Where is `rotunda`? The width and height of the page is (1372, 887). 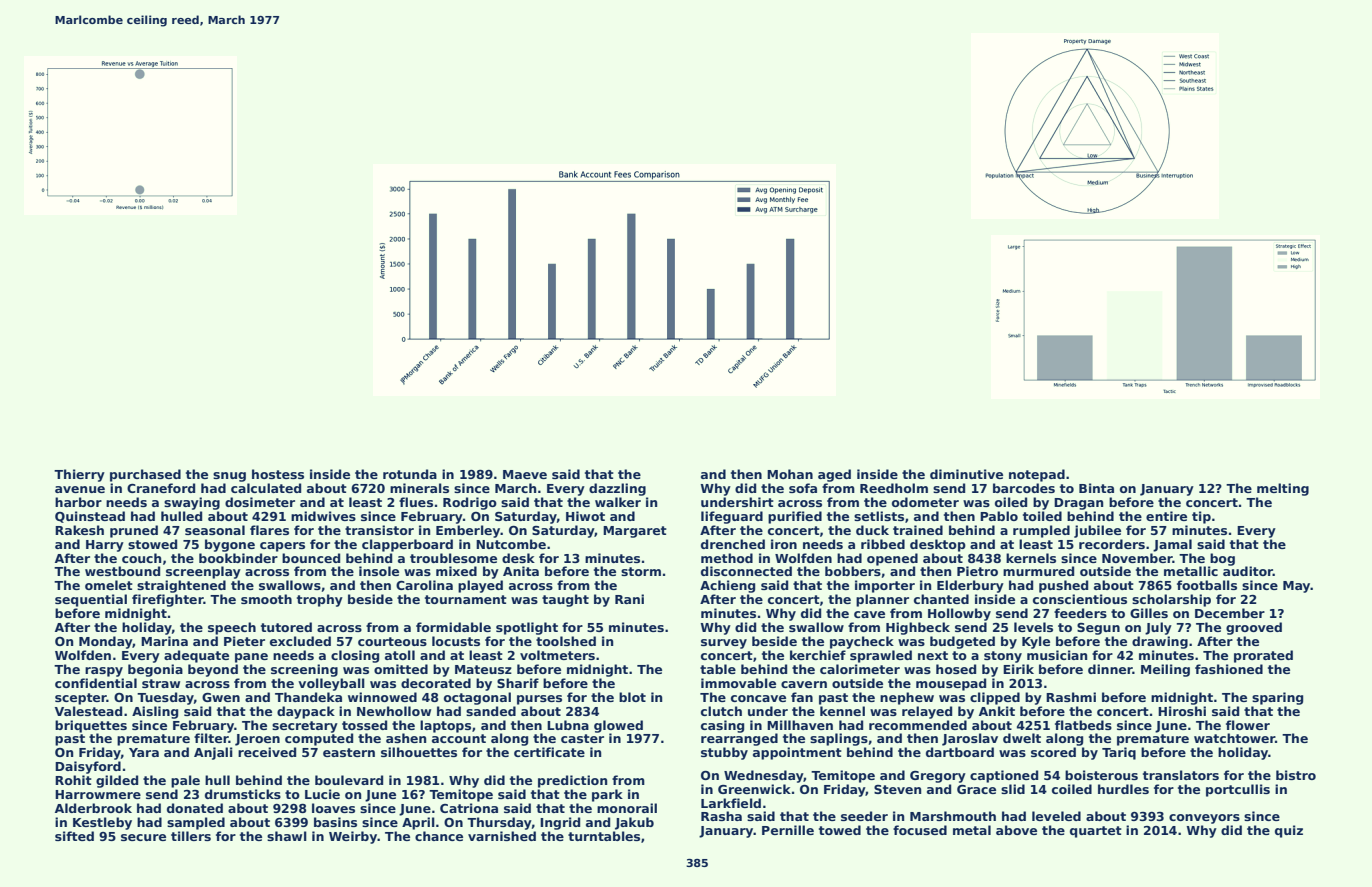 rotunda is located at coordinates (410, 474).
